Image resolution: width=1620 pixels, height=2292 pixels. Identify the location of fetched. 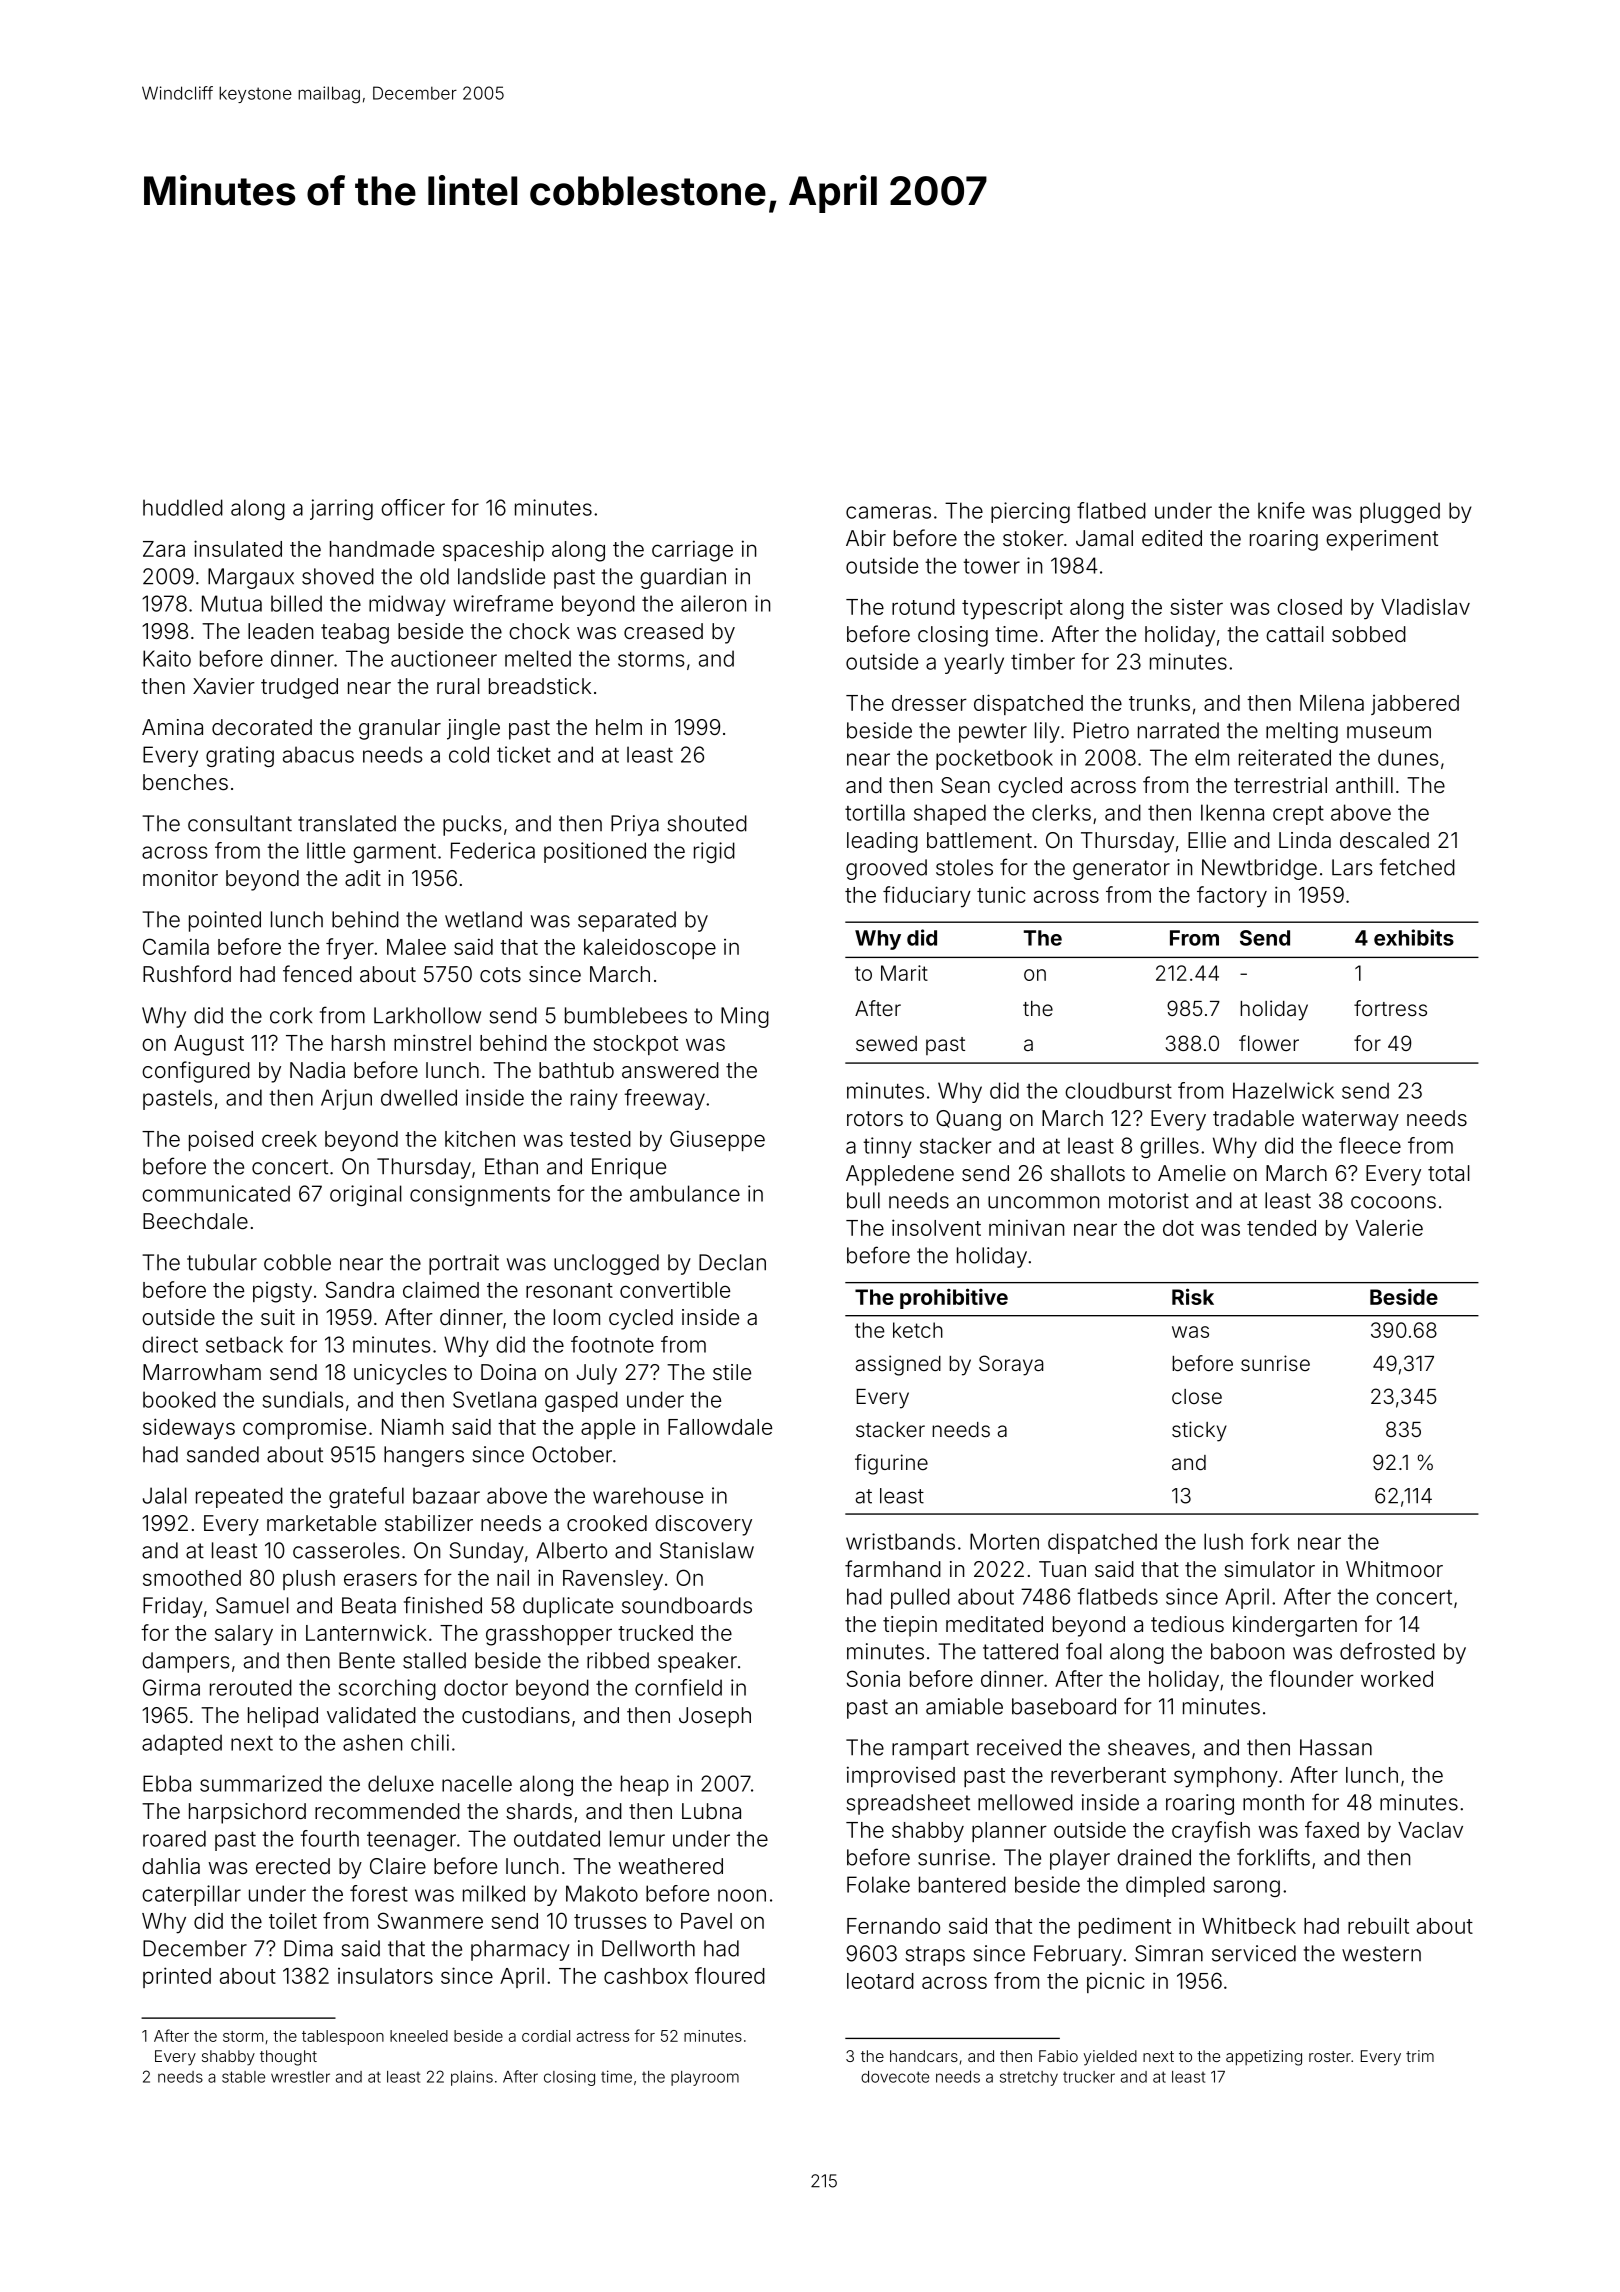
(1417, 867).
